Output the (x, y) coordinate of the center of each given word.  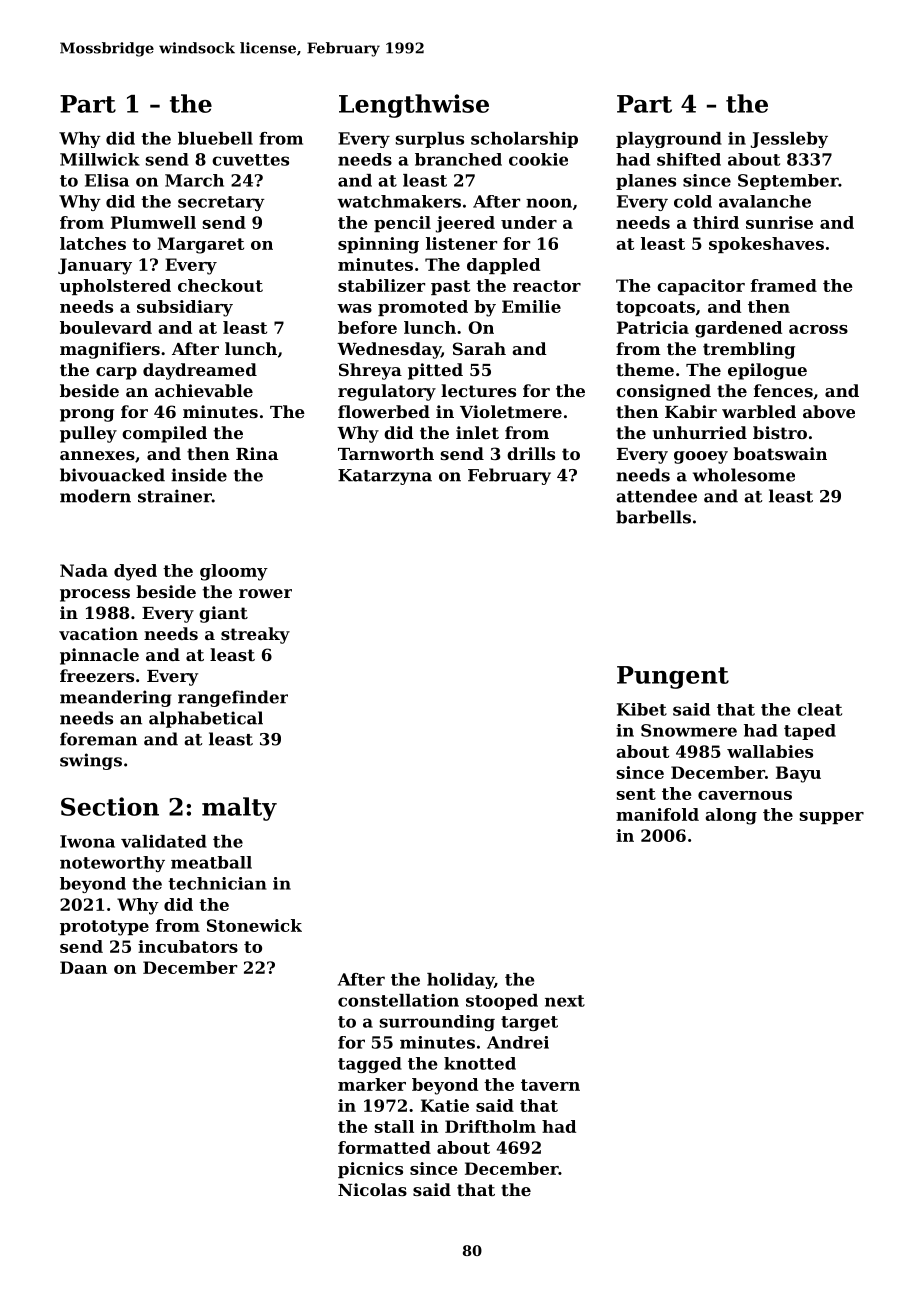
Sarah (479, 348)
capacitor (701, 287)
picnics (370, 1170)
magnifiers (110, 350)
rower (265, 593)
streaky (255, 635)
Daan (83, 967)
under (529, 222)
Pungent (673, 677)
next (565, 1001)
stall (394, 1126)
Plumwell (153, 222)
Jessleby (789, 140)
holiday (460, 981)
